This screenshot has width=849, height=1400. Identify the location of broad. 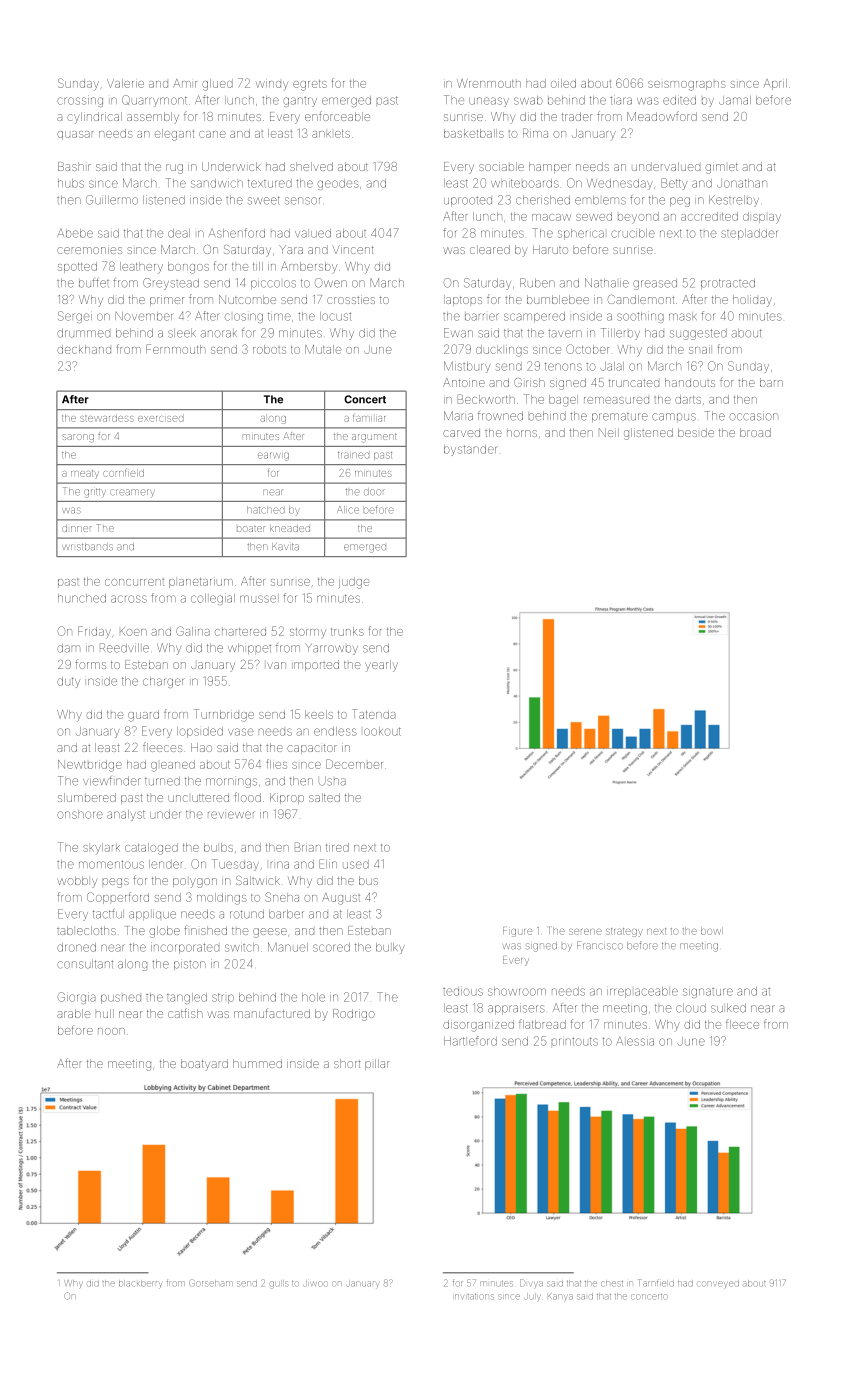
(755, 432).
